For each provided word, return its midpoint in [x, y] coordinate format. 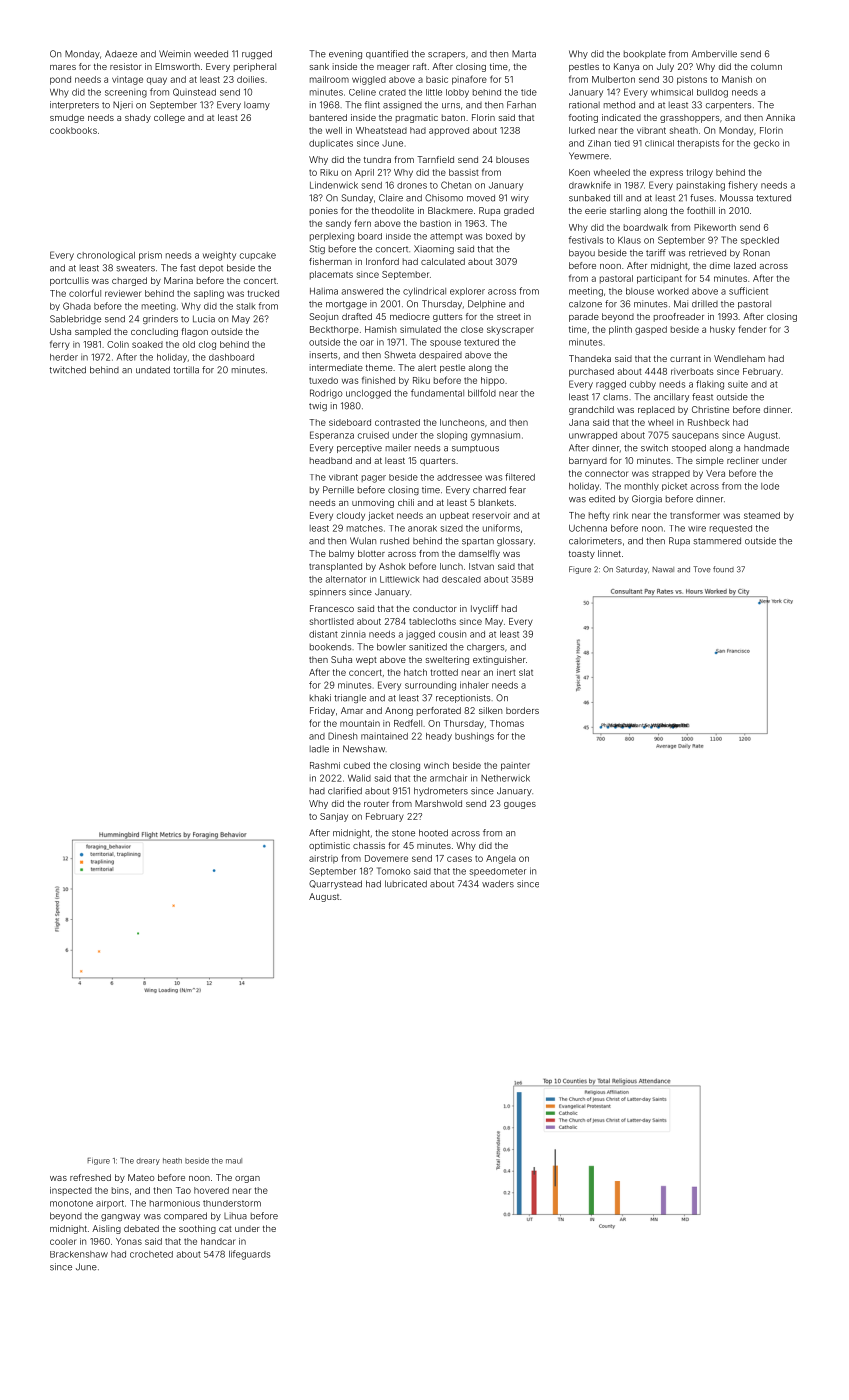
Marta [524, 54]
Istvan [481, 566]
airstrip [323, 859]
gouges [520, 805]
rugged [257, 54]
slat [526, 672]
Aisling [106, 1229]
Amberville [714, 54]
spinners [327, 592]
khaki [320, 698]
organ [247, 1179]
